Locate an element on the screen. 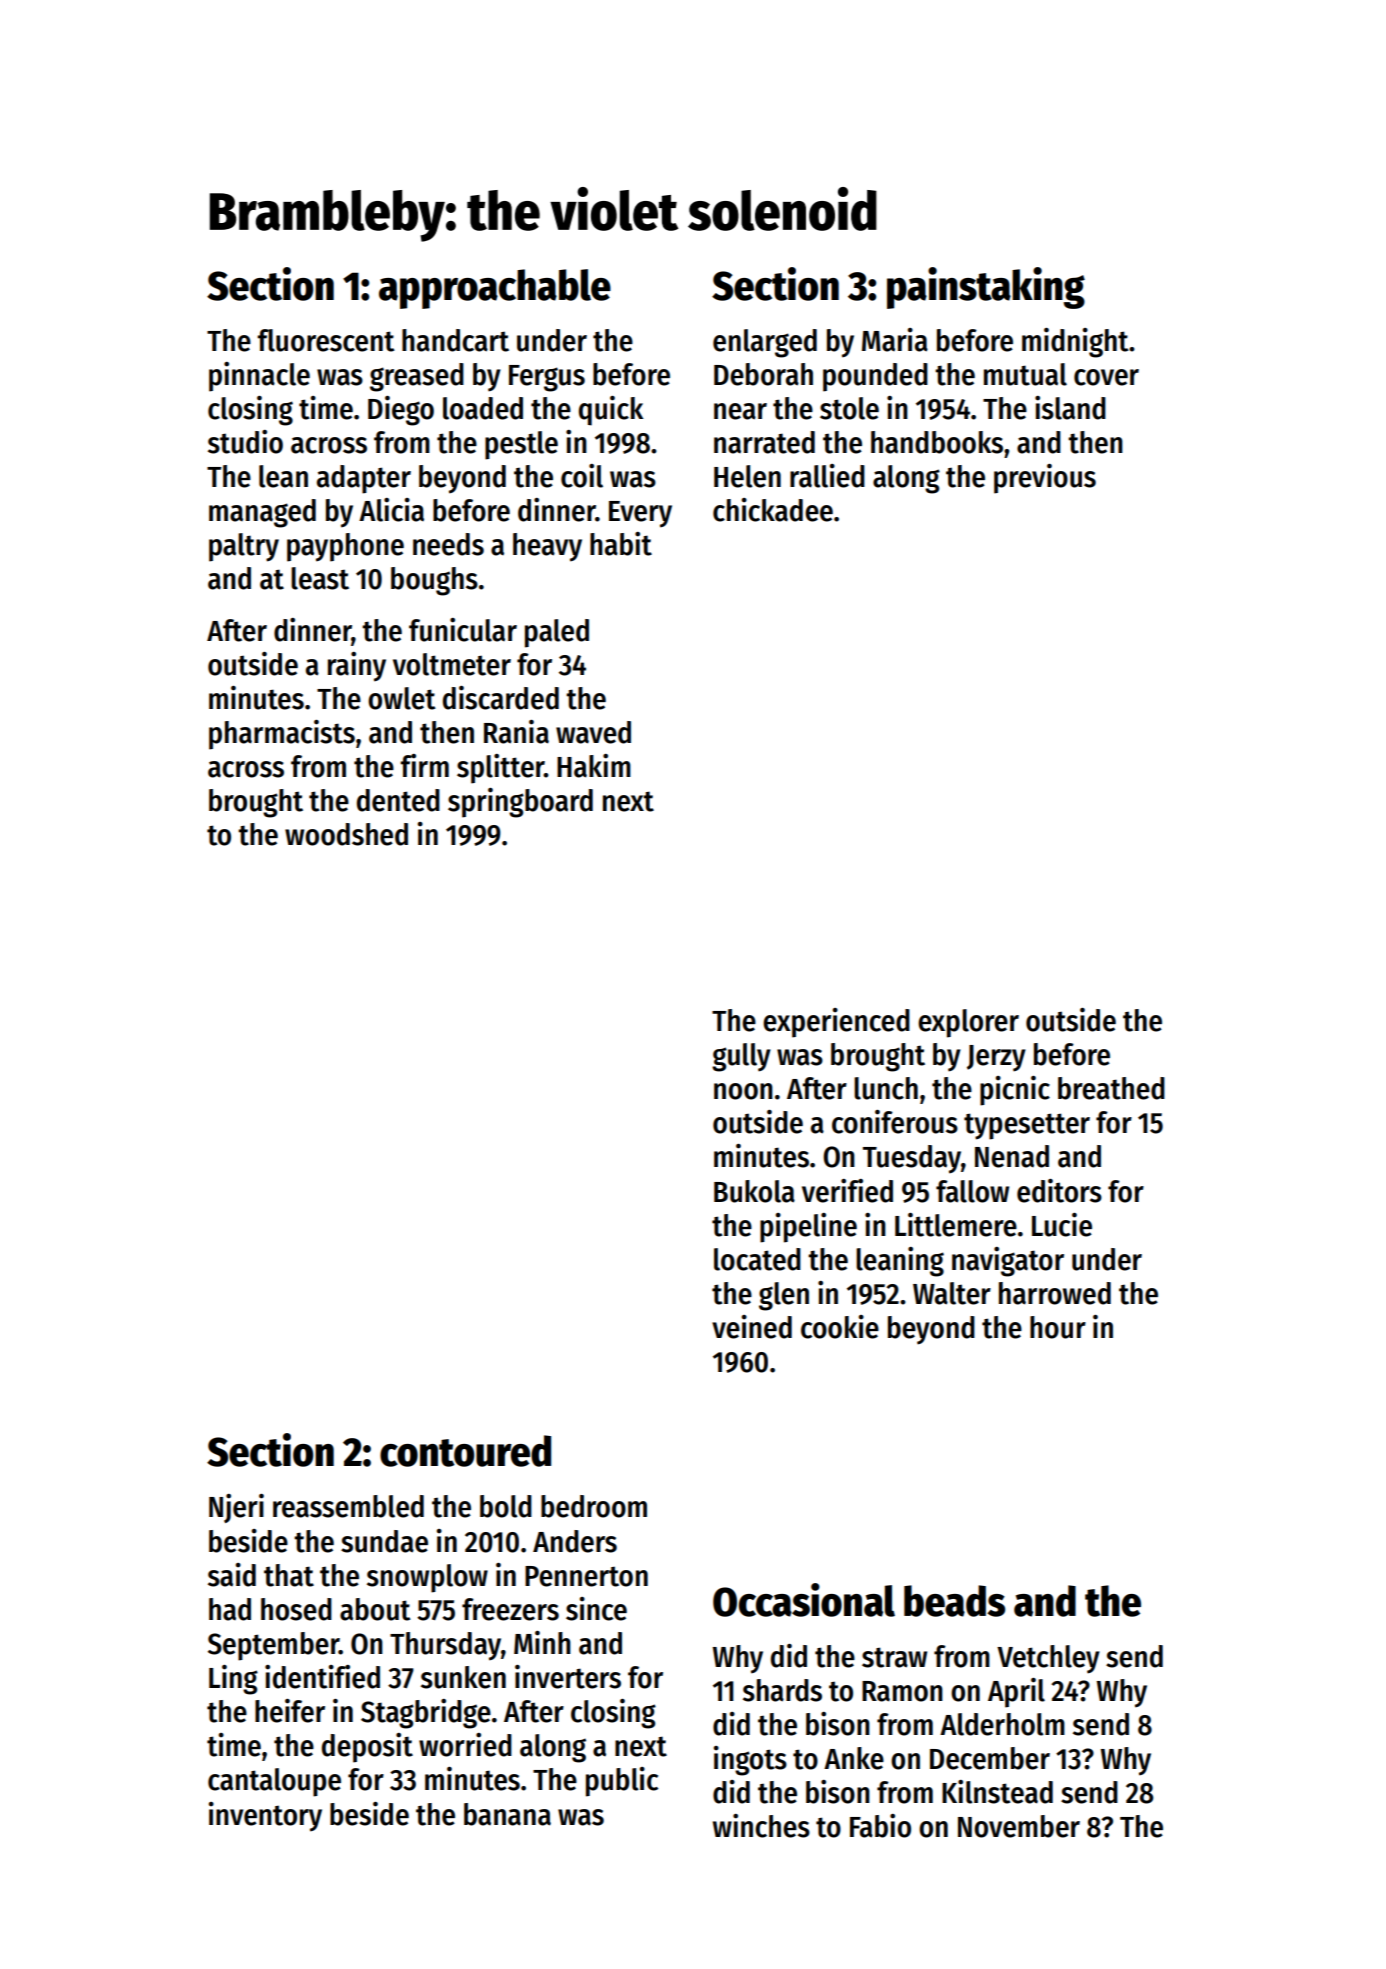 The width and height of the screenshot is (1386, 1969). pharmacists is located at coordinates (282, 735).
